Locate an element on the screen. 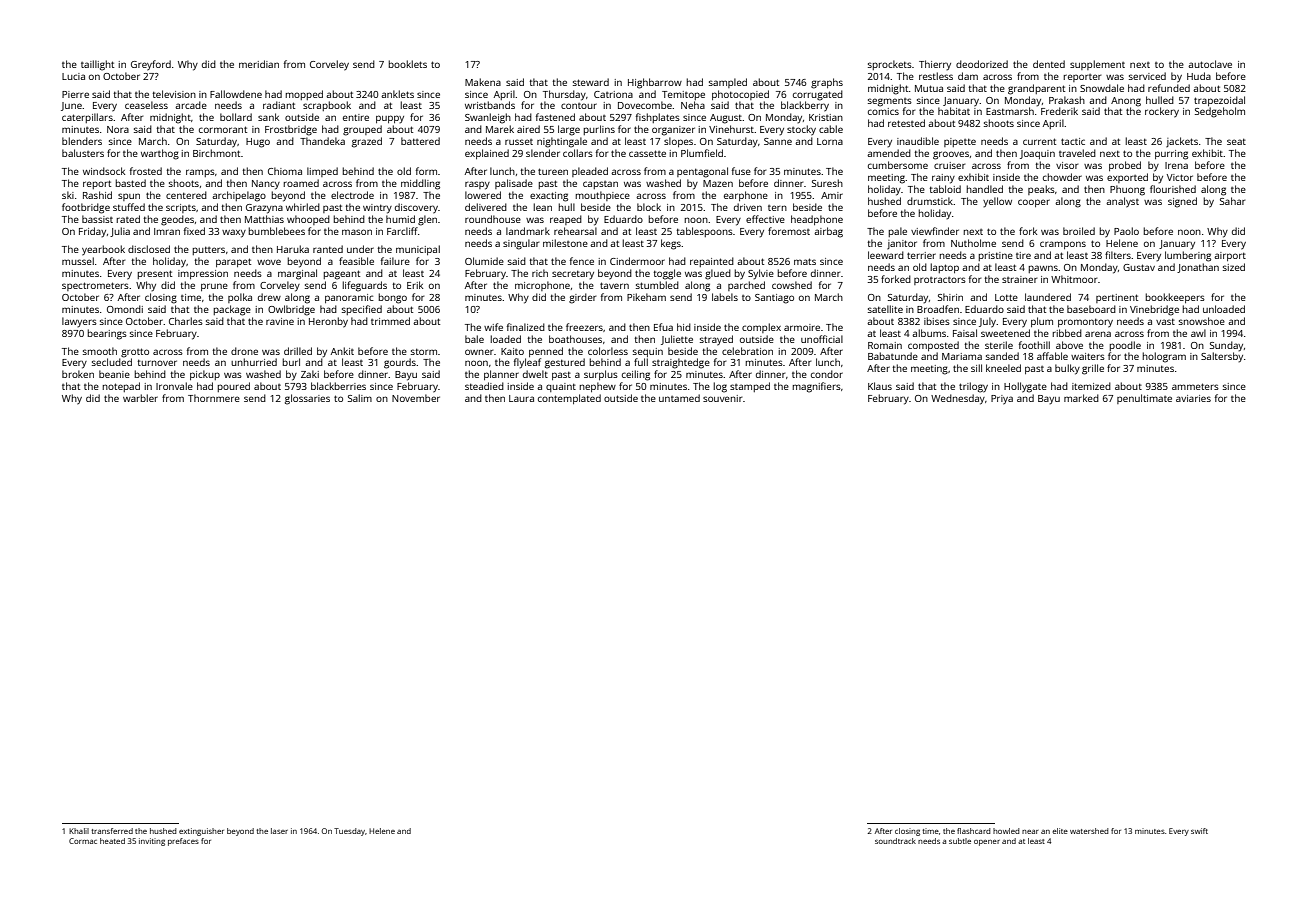  soundtrack is located at coordinates (895, 841).
